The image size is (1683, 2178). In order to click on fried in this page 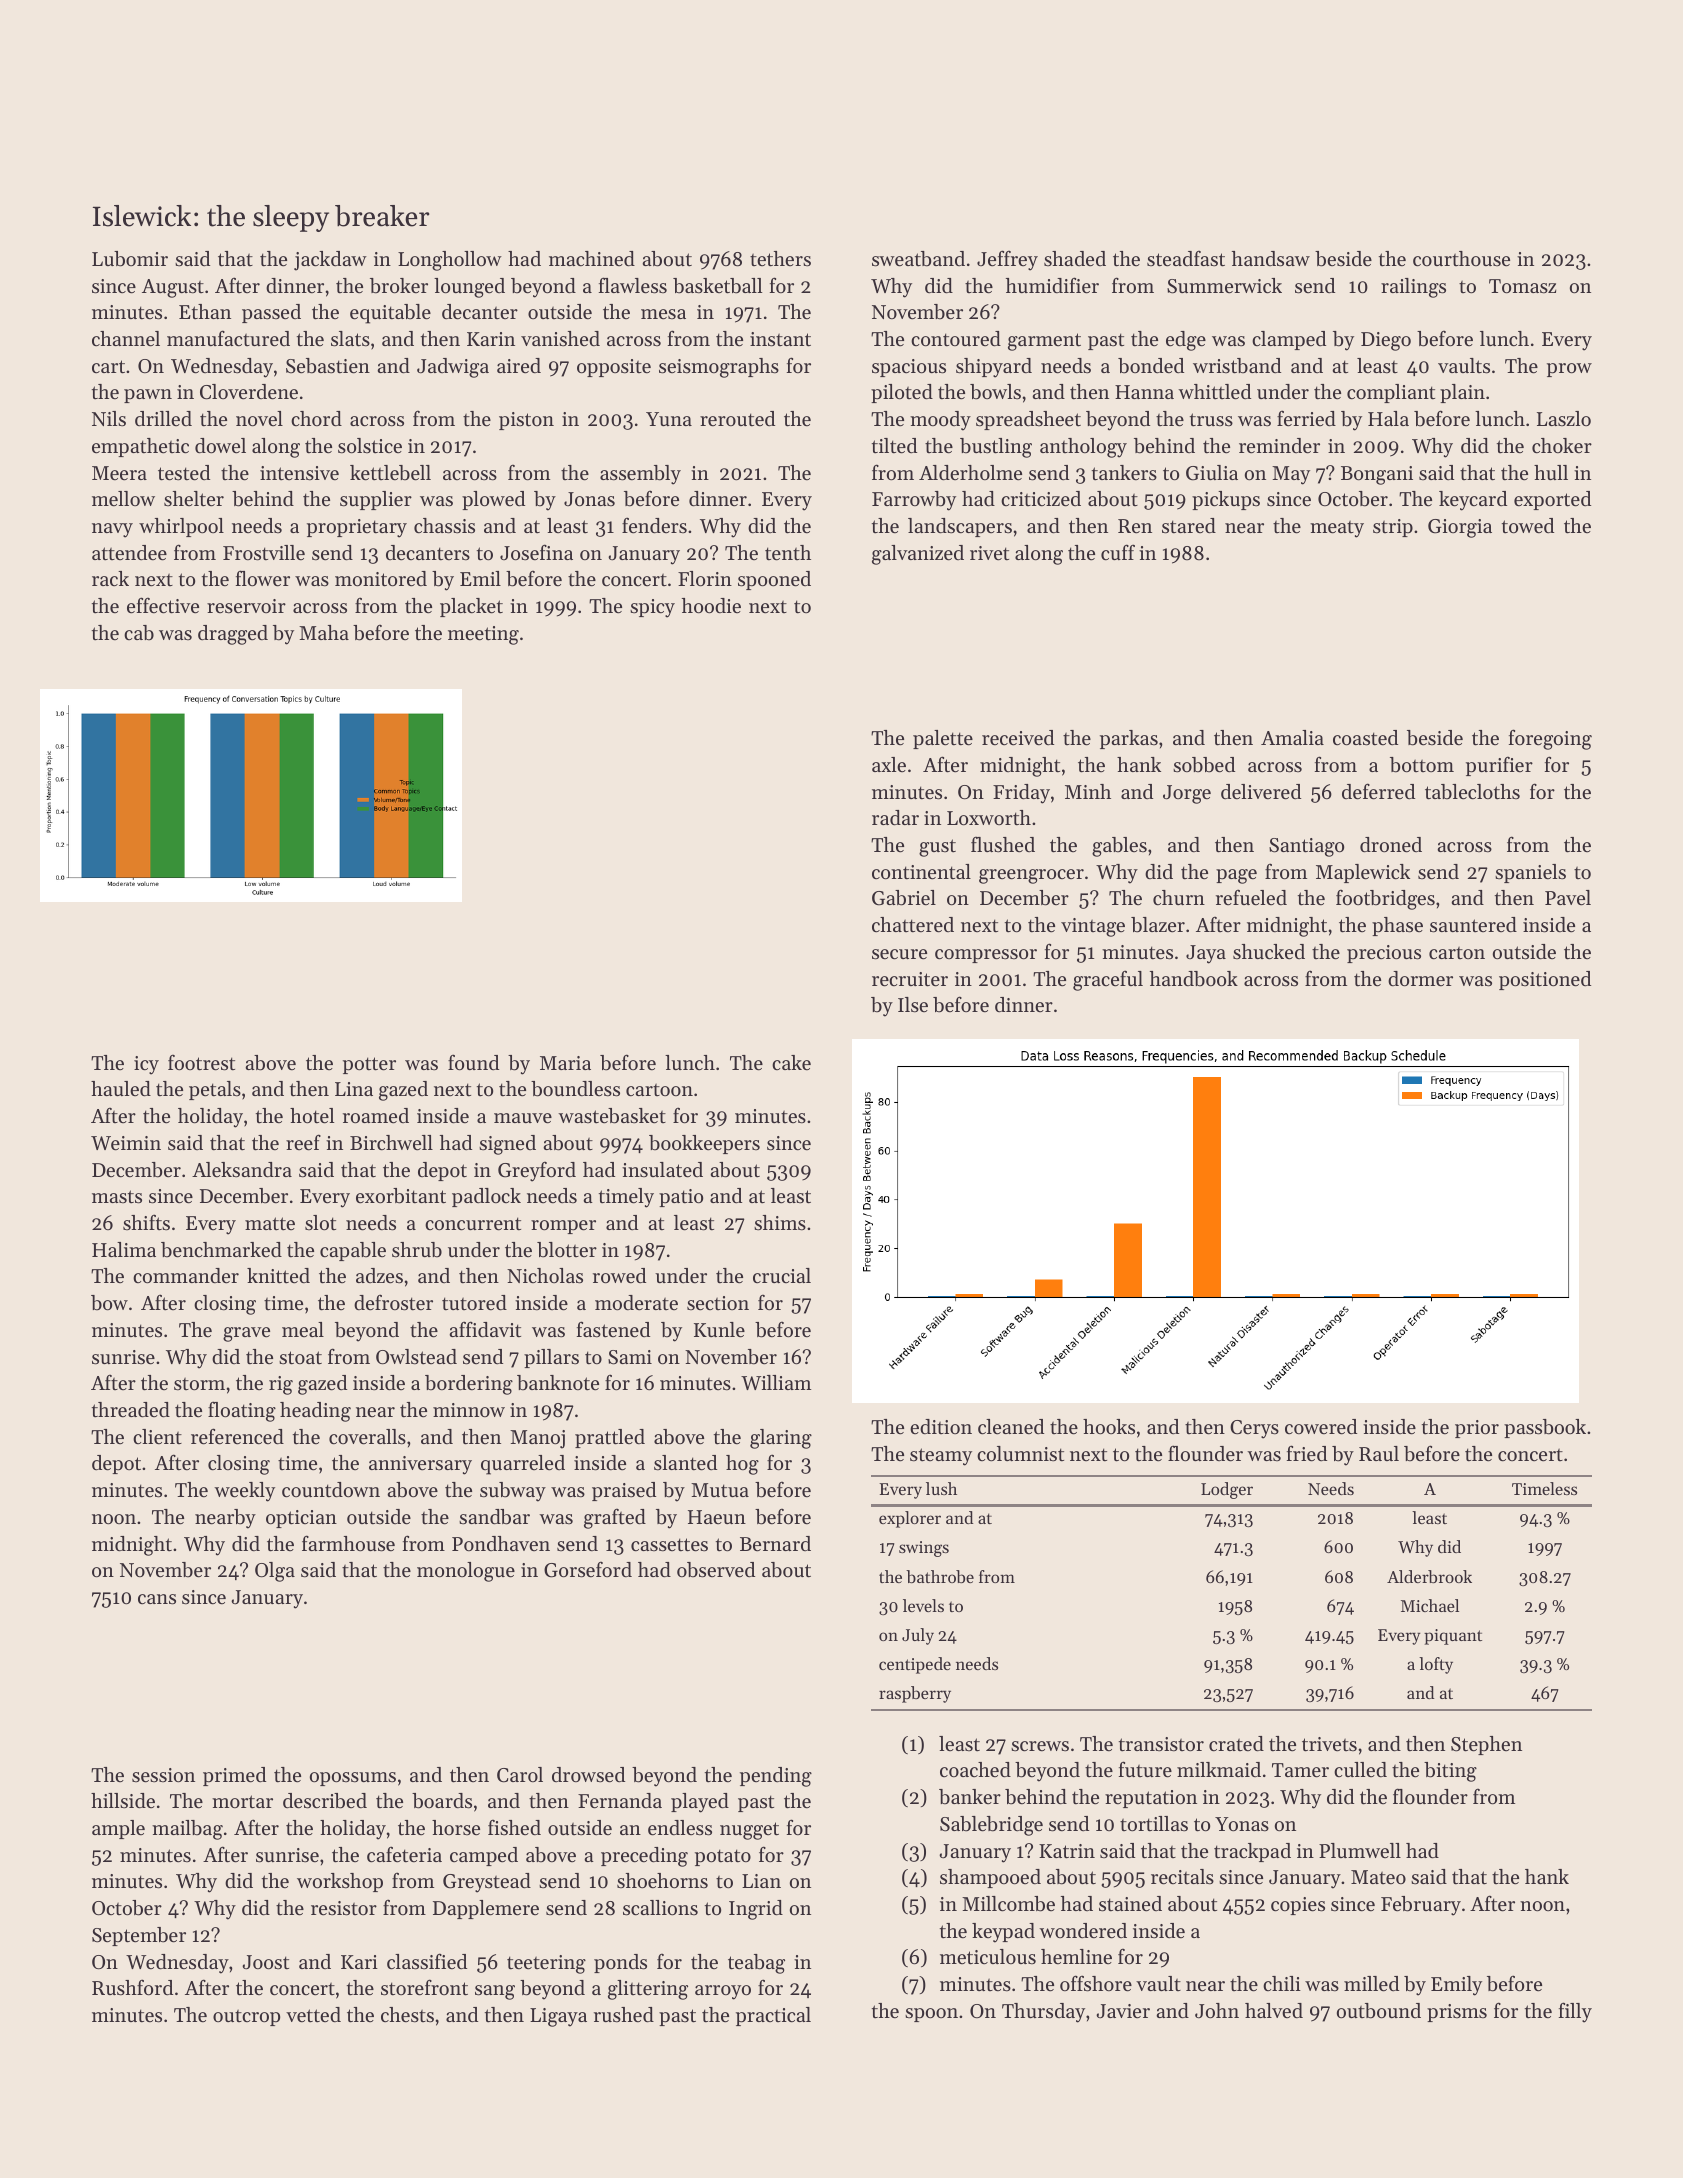, I will do `click(1307, 1453)`.
